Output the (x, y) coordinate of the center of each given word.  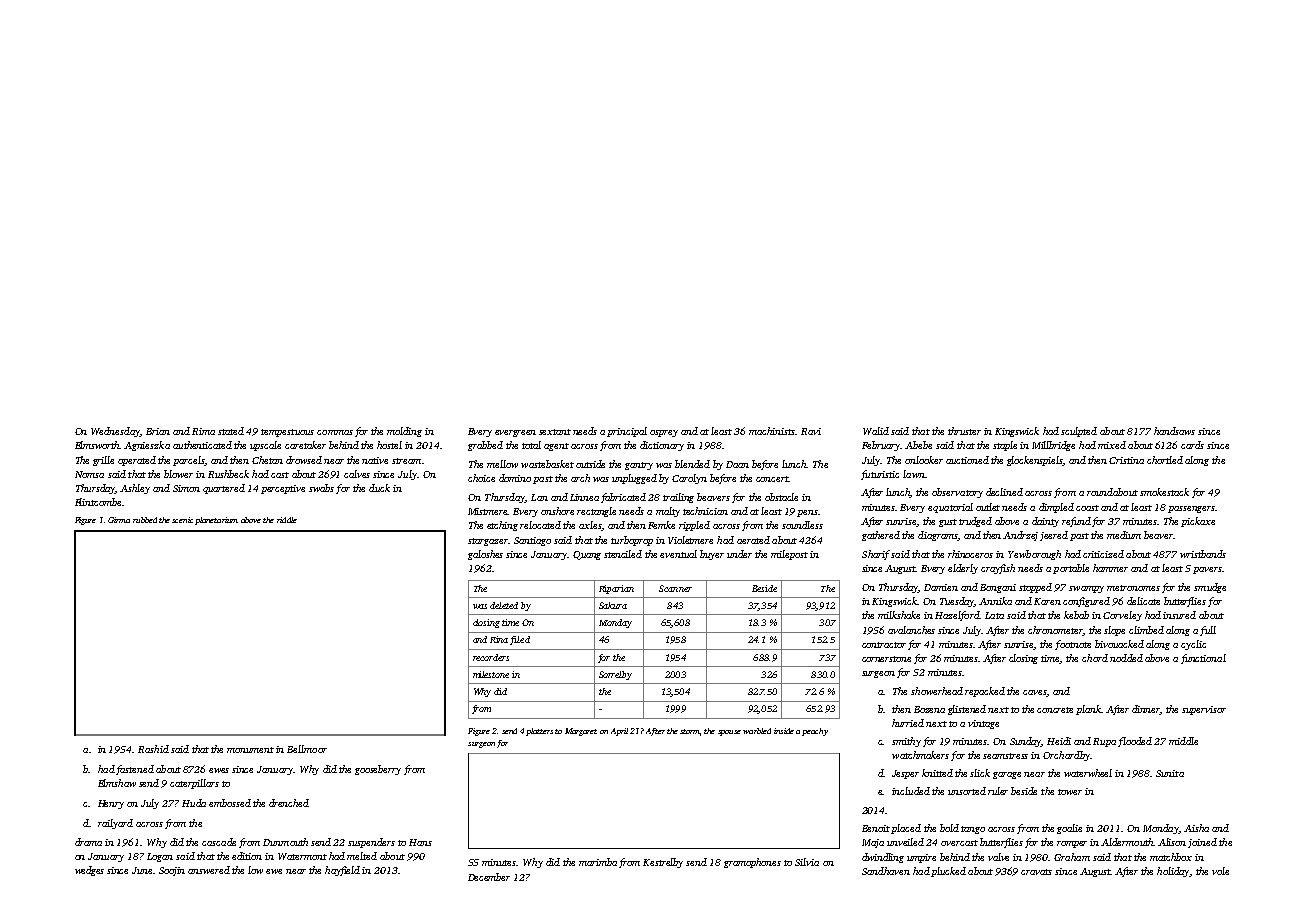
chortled (1165, 460)
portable (1071, 569)
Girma (119, 520)
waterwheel (1088, 773)
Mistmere (488, 511)
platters (539, 732)
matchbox (1171, 857)
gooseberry (378, 770)
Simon (186, 488)
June (142, 870)
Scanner (675, 588)
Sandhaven (886, 871)
